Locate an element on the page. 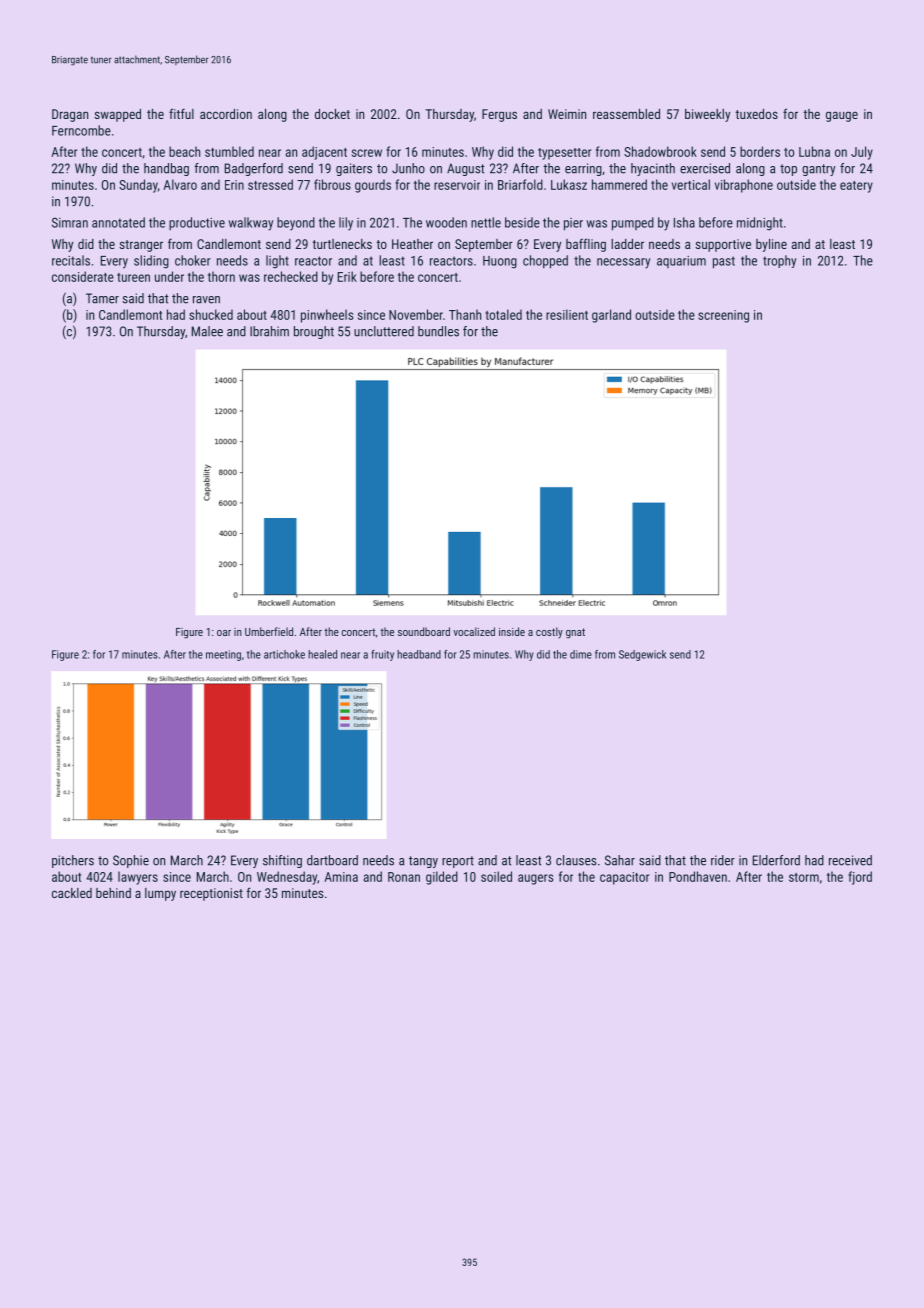 Image resolution: width=924 pixels, height=1308 pixels. garland is located at coordinates (611, 316).
